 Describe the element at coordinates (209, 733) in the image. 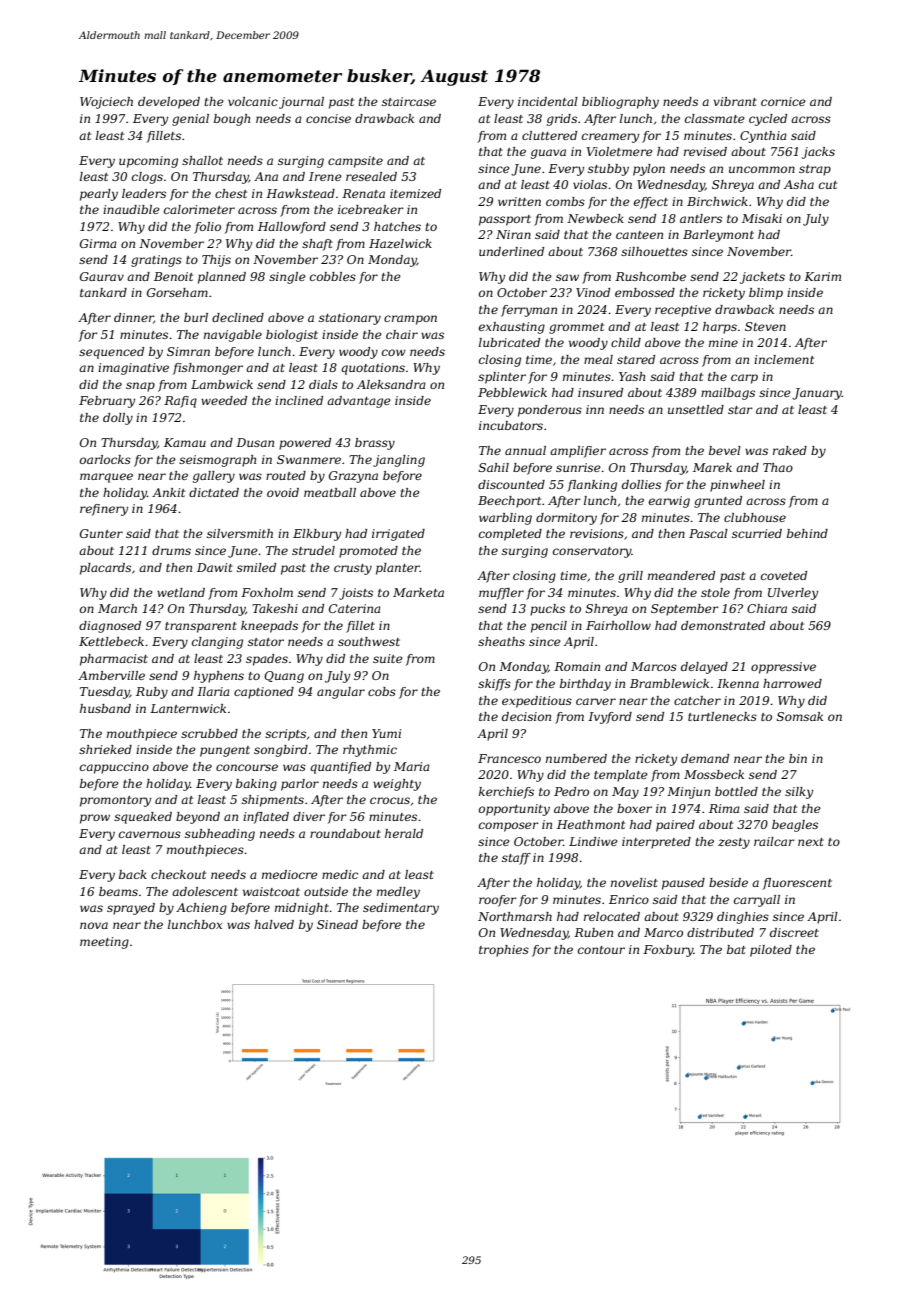

I see `scrubbed` at that location.
